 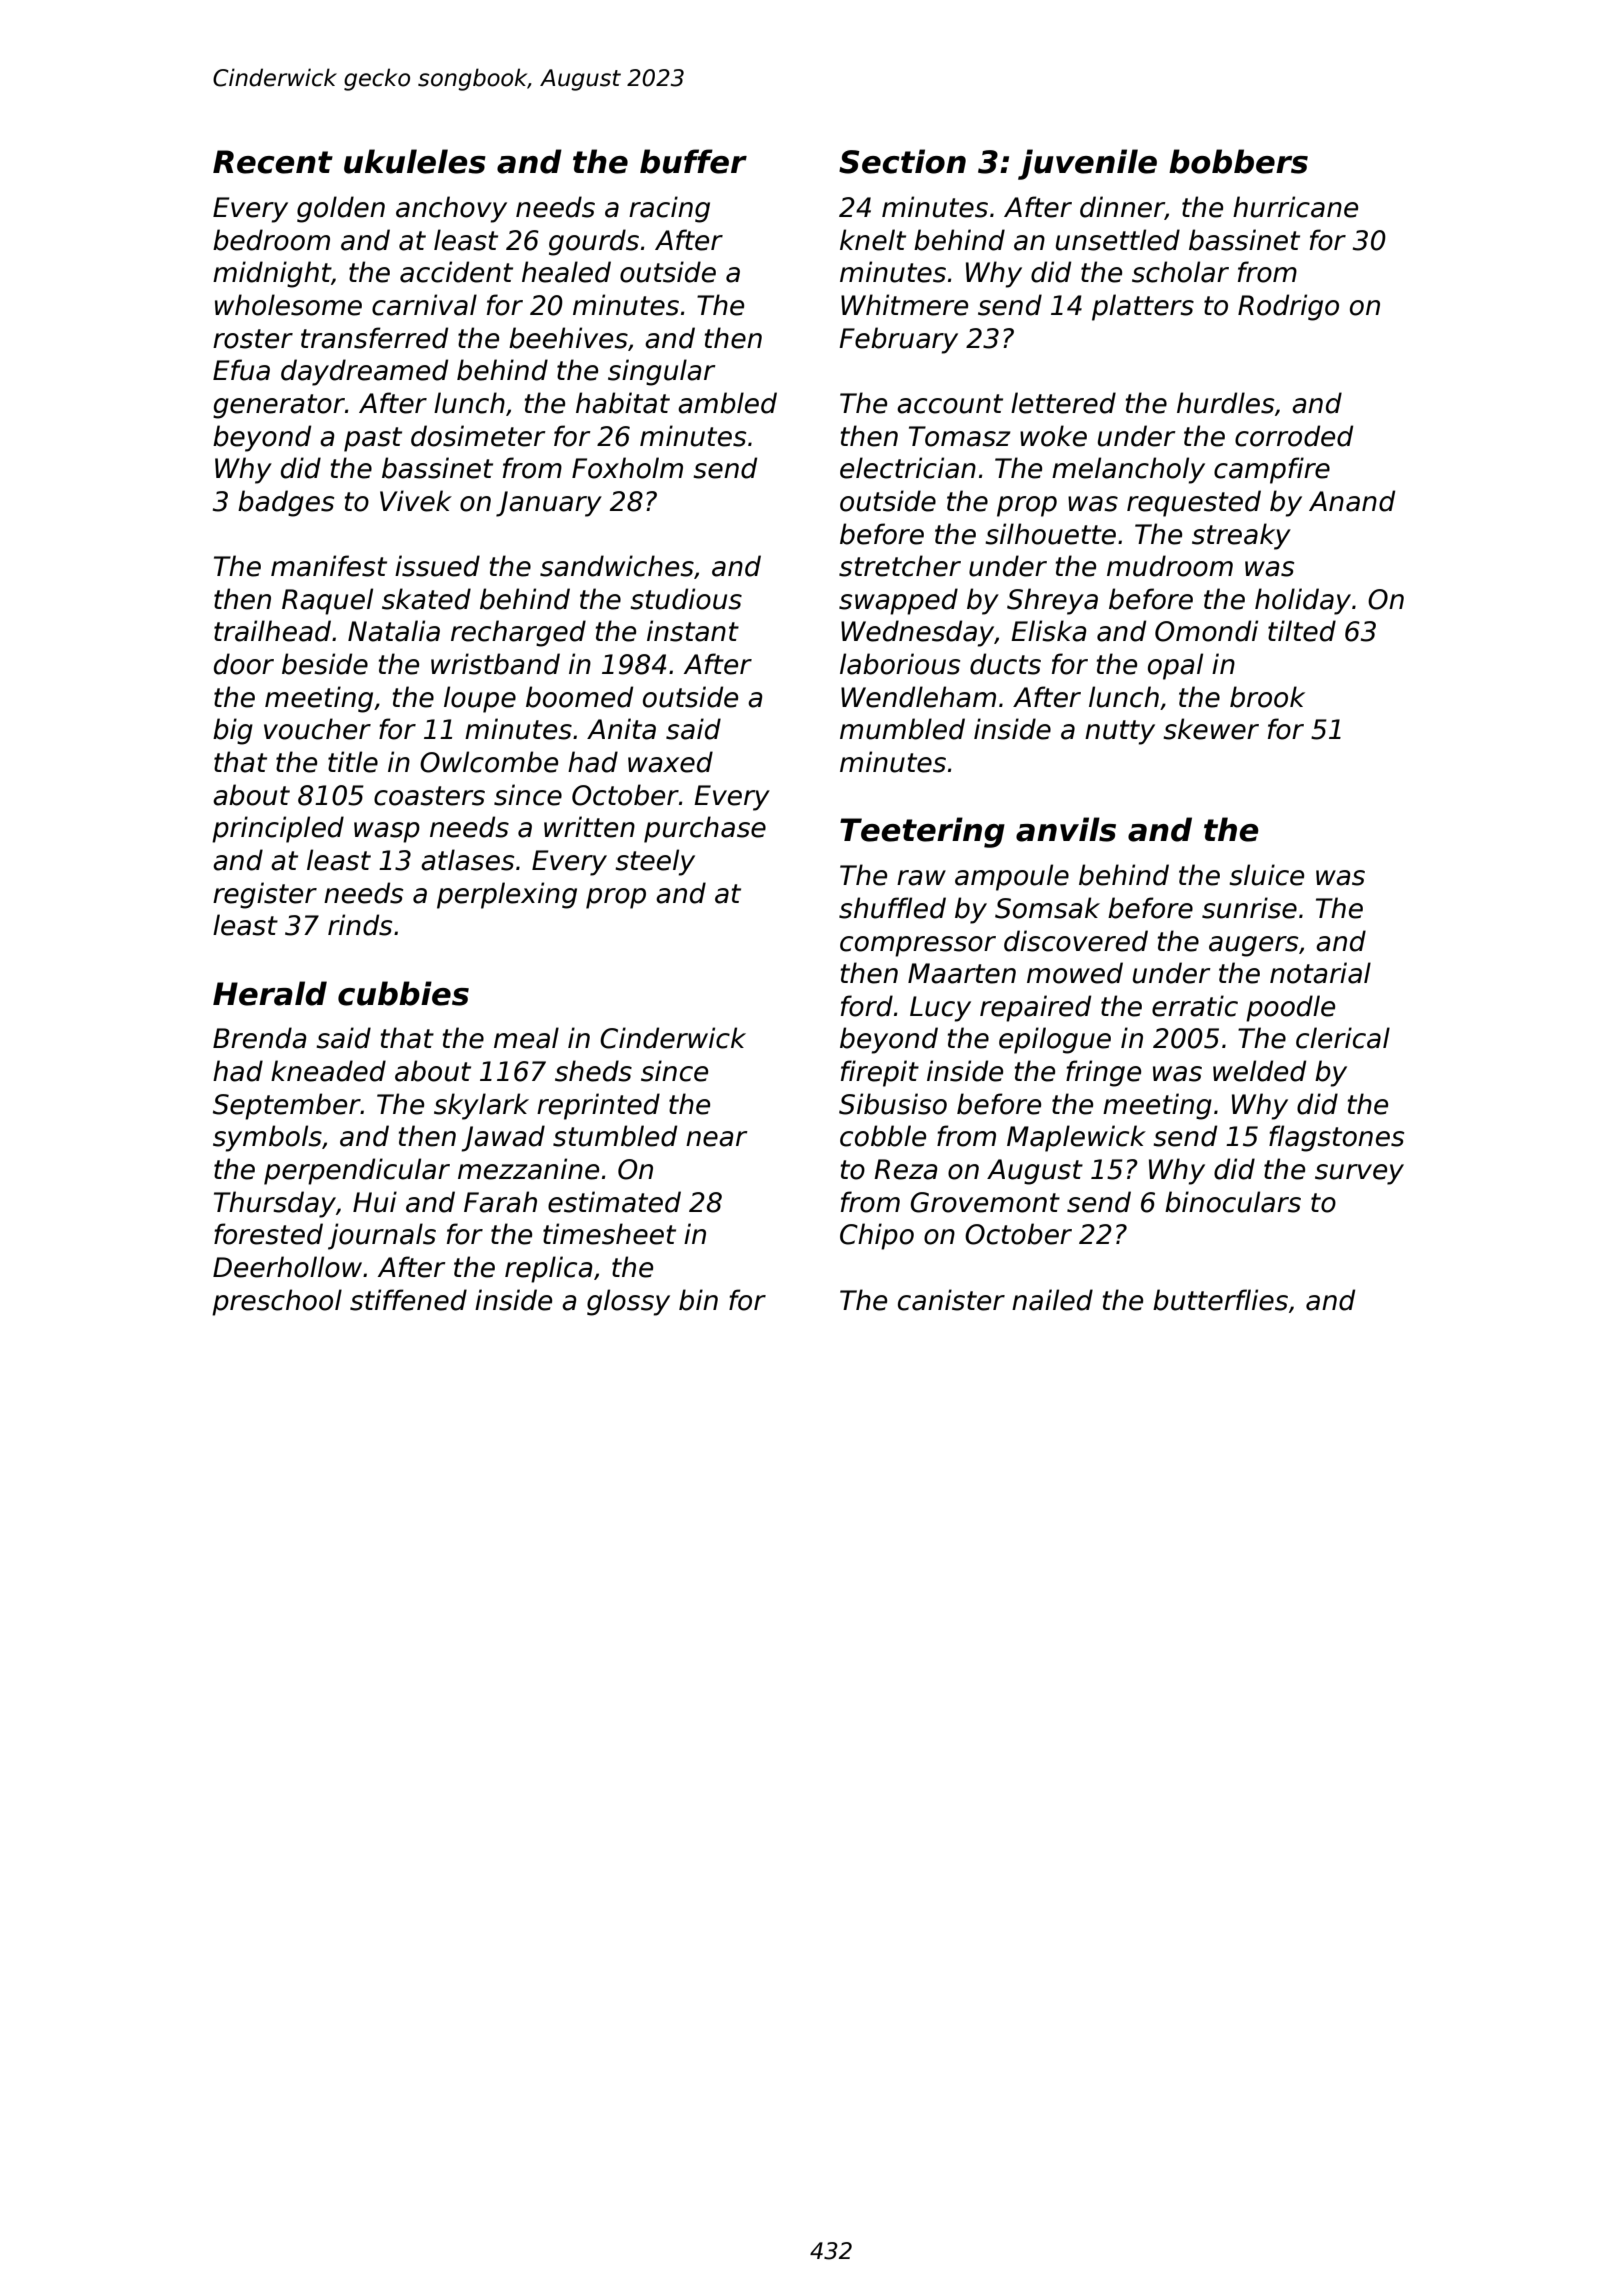 What do you see at coordinates (1302, 631) in the screenshot?
I see `tilted` at bounding box center [1302, 631].
